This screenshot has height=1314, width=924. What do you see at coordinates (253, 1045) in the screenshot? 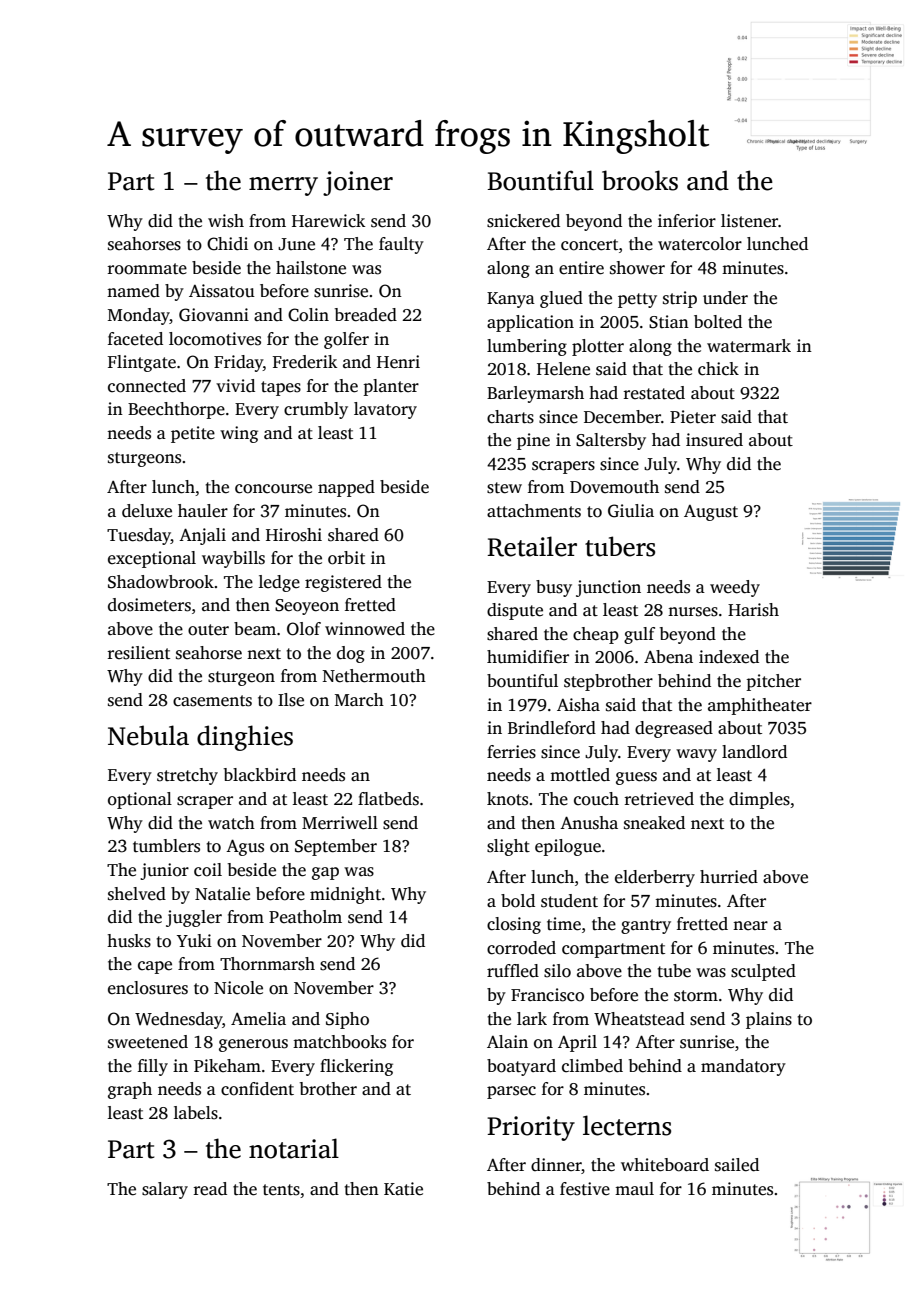
I see `generous` at bounding box center [253, 1045].
